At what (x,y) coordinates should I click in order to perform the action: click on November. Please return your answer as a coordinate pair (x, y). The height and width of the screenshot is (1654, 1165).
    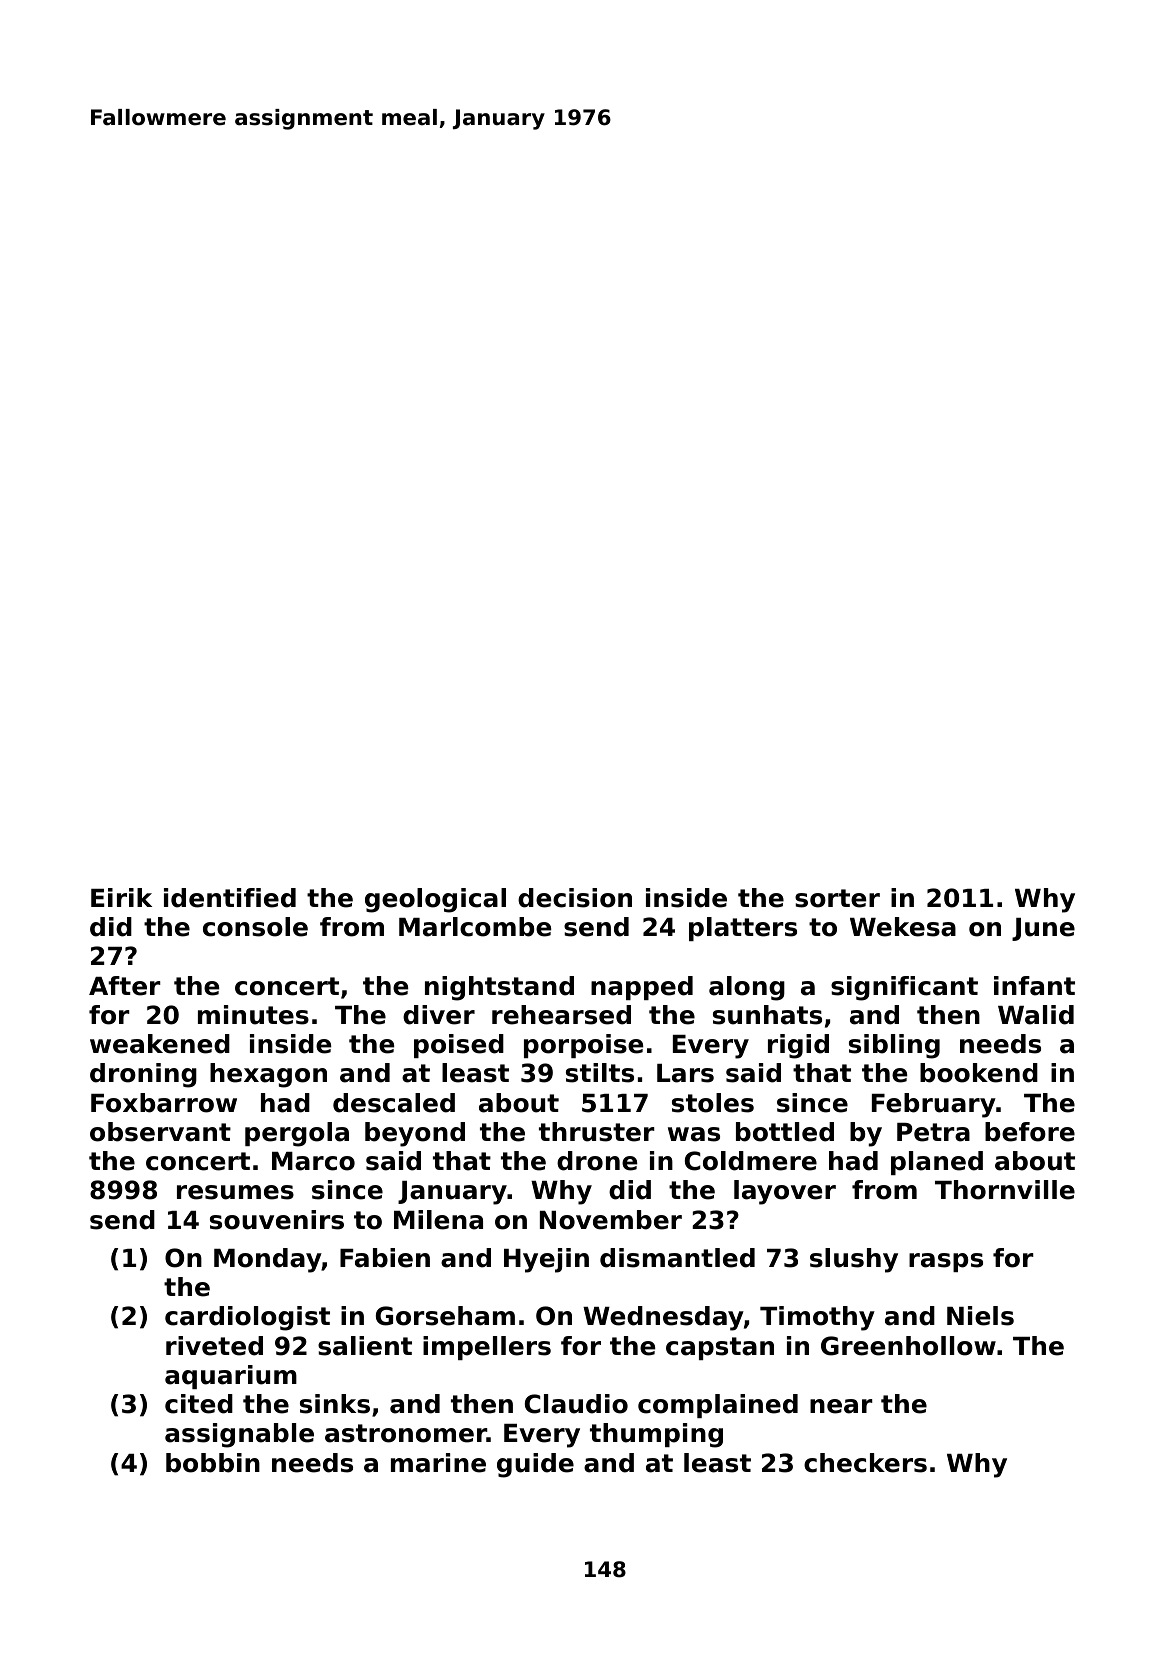
    Looking at the image, I should click on (611, 1220).
